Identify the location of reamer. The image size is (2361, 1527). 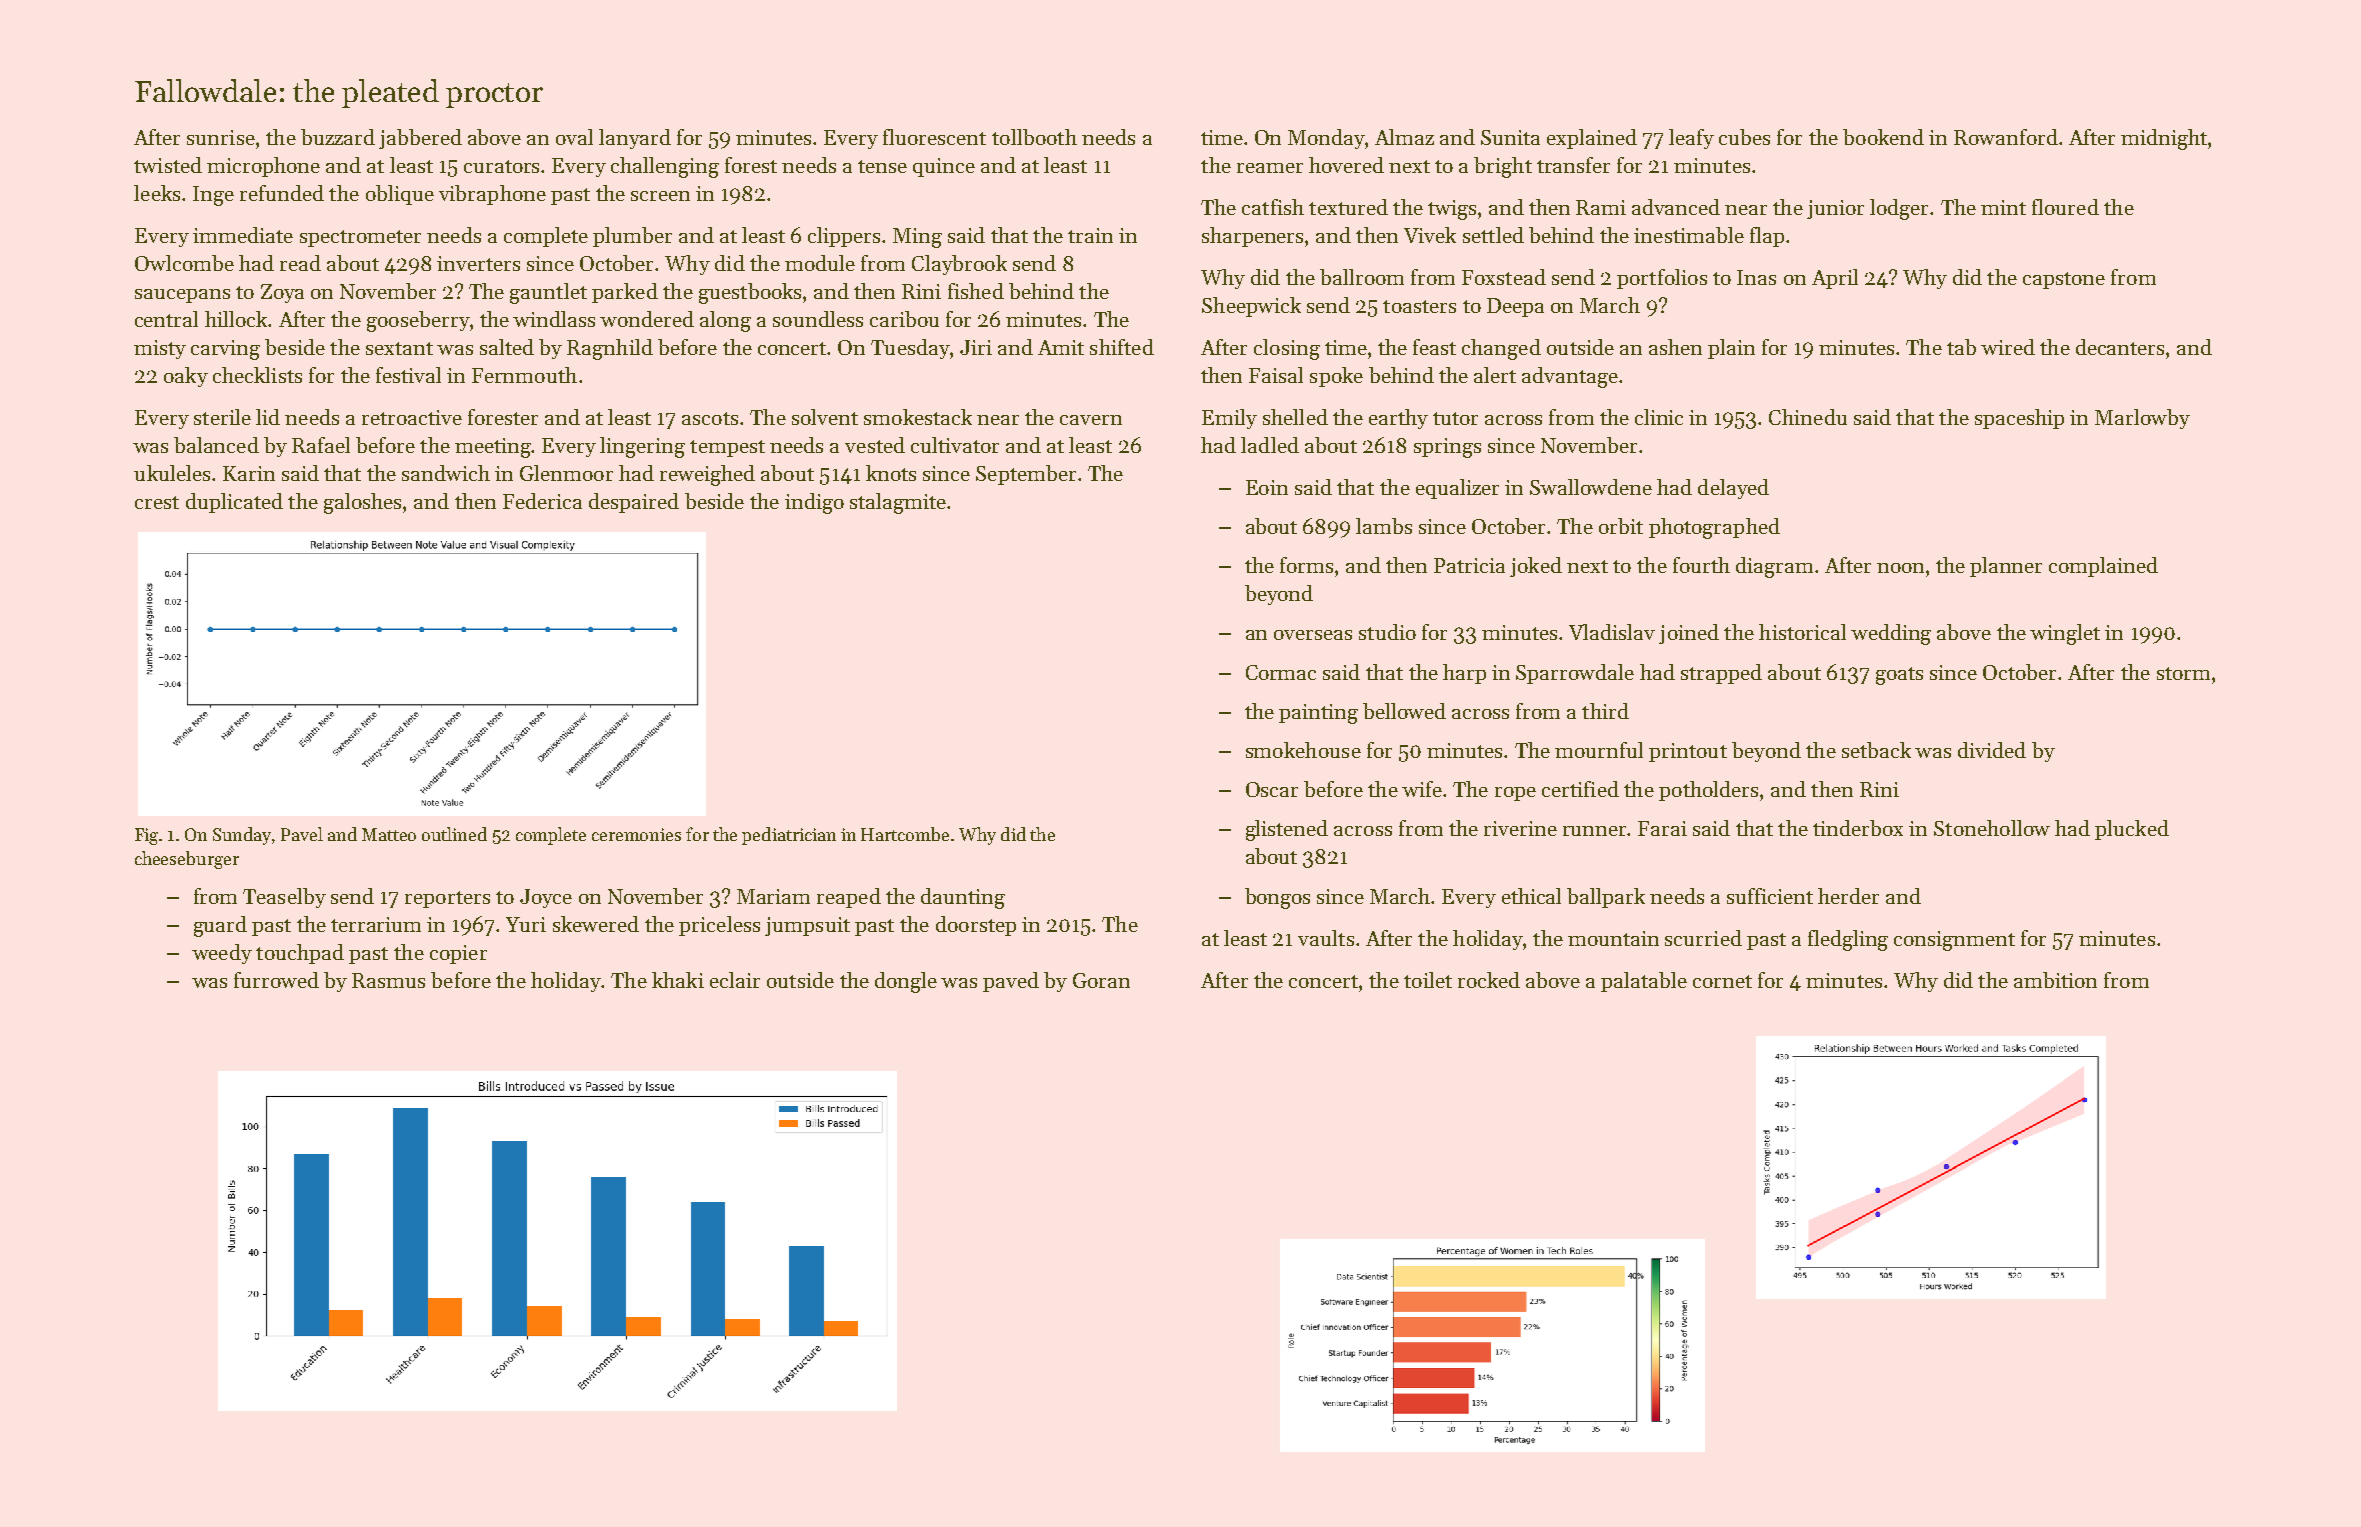
(1270, 168).
